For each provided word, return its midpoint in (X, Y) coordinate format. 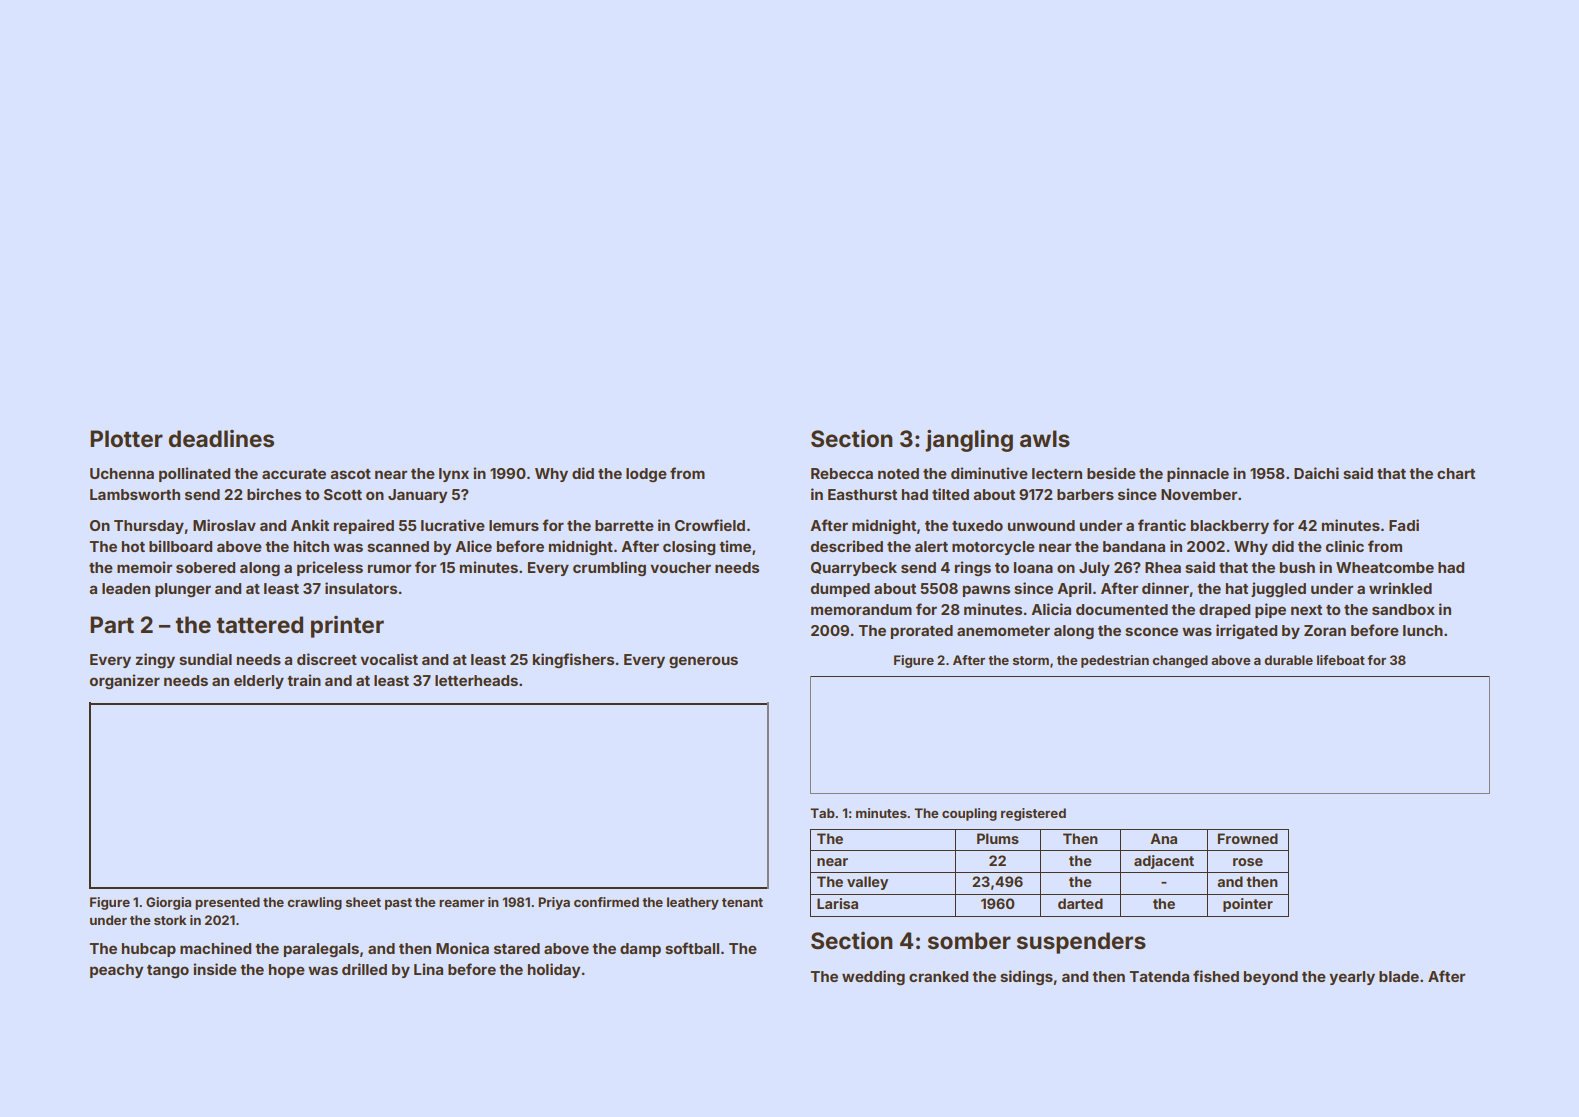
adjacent (1164, 862)
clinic (1345, 546)
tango (168, 971)
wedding (873, 977)
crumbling (609, 568)
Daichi (1316, 473)
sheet (363, 902)
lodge (646, 475)
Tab (822, 813)
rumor (389, 568)
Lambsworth (135, 494)
